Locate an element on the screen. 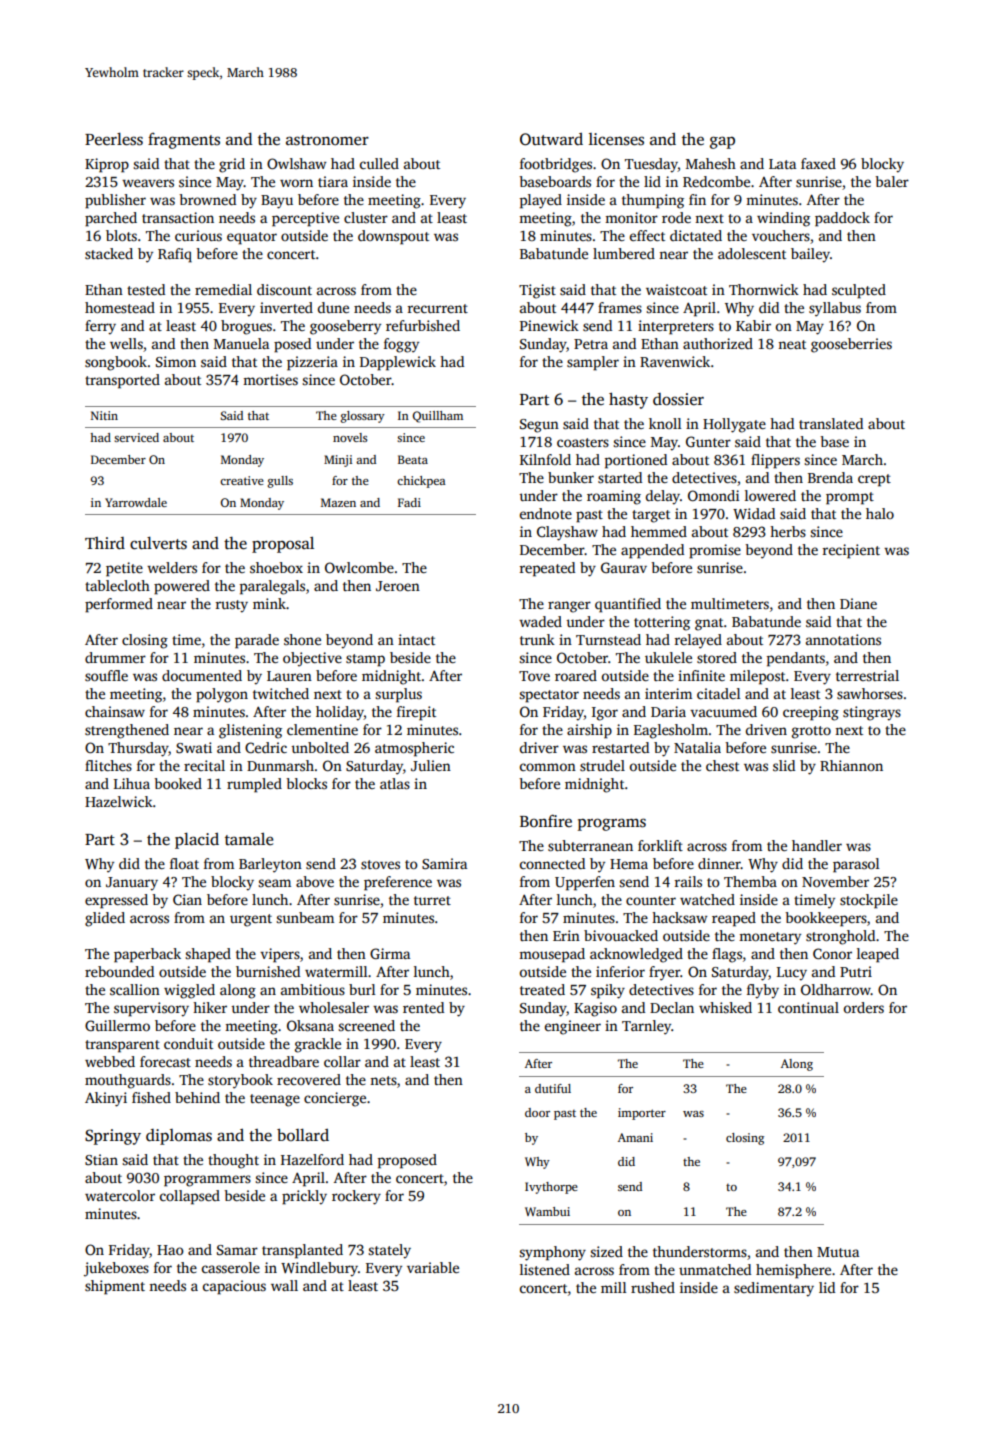 Image resolution: width=995 pixels, height=1441 pixels. Hao is located at coordinates (170, 1250).
